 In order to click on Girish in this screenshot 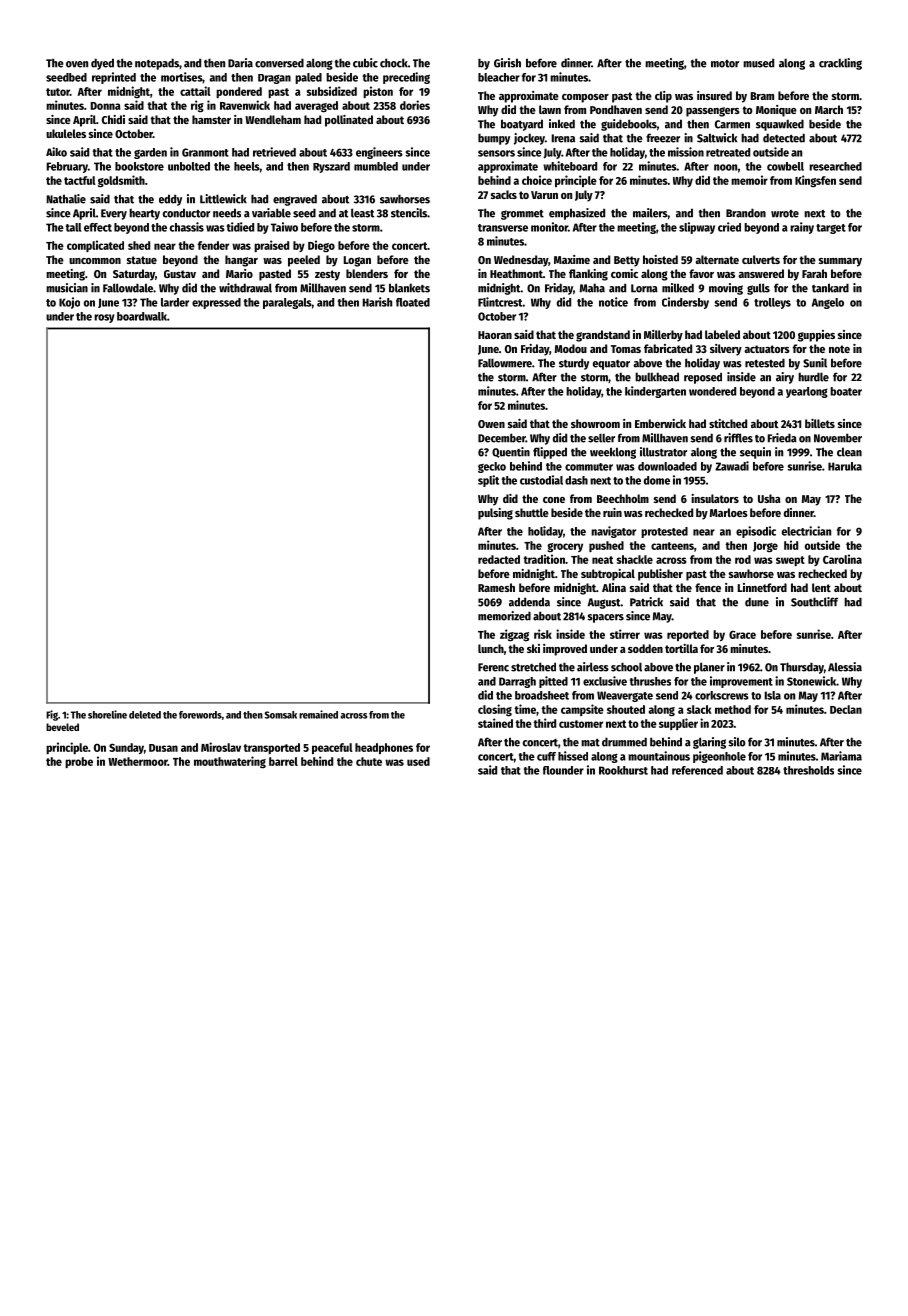, I will do `click(507, 63)`.
